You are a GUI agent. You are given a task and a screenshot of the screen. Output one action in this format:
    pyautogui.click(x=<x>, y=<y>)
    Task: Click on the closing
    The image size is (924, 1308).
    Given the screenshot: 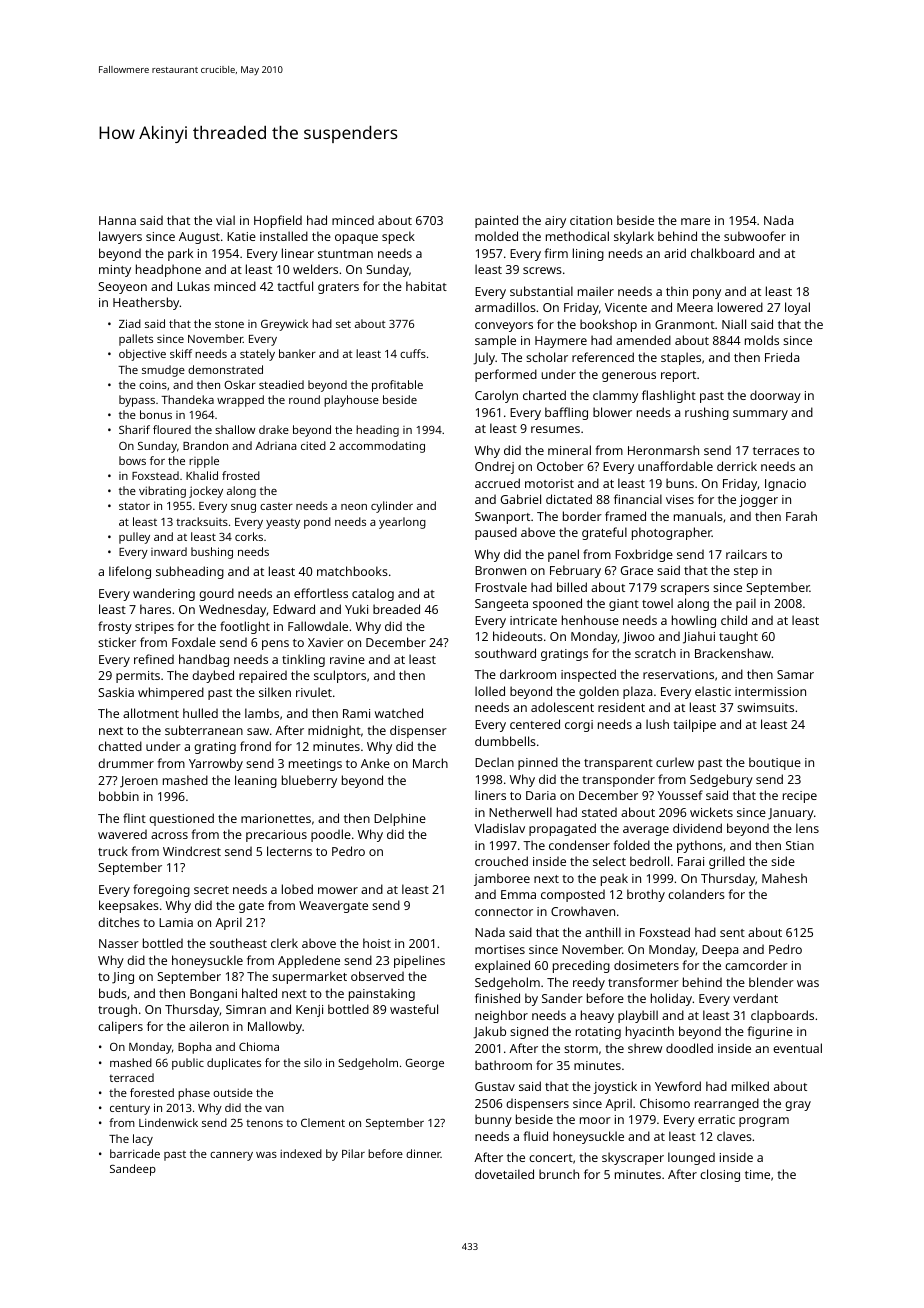 What is the action you would take?
    pyautogui.click(x=720, y=1175)
